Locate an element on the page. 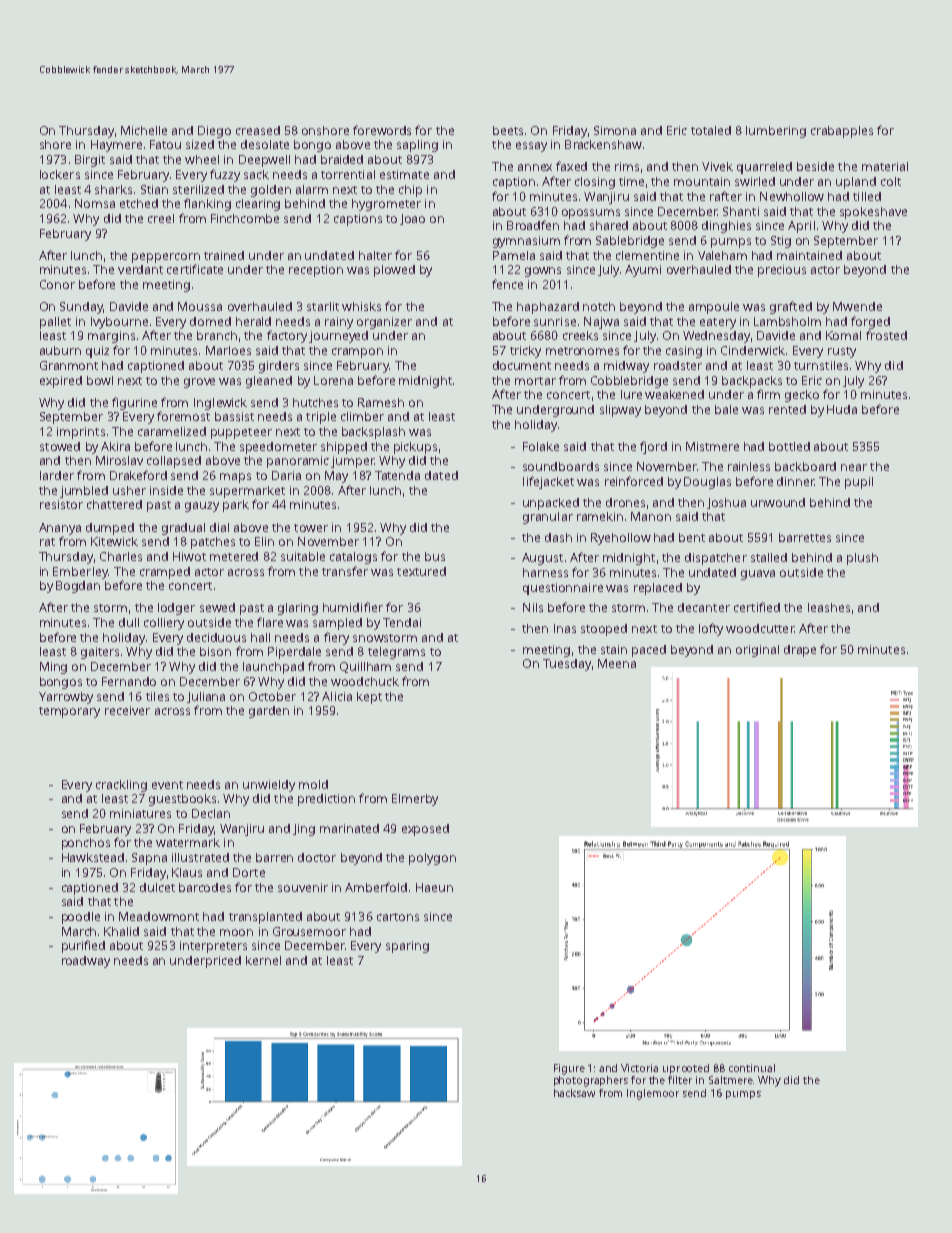 The image size is (952, 1233). Elmerby is located at coordinates (415, 800).
